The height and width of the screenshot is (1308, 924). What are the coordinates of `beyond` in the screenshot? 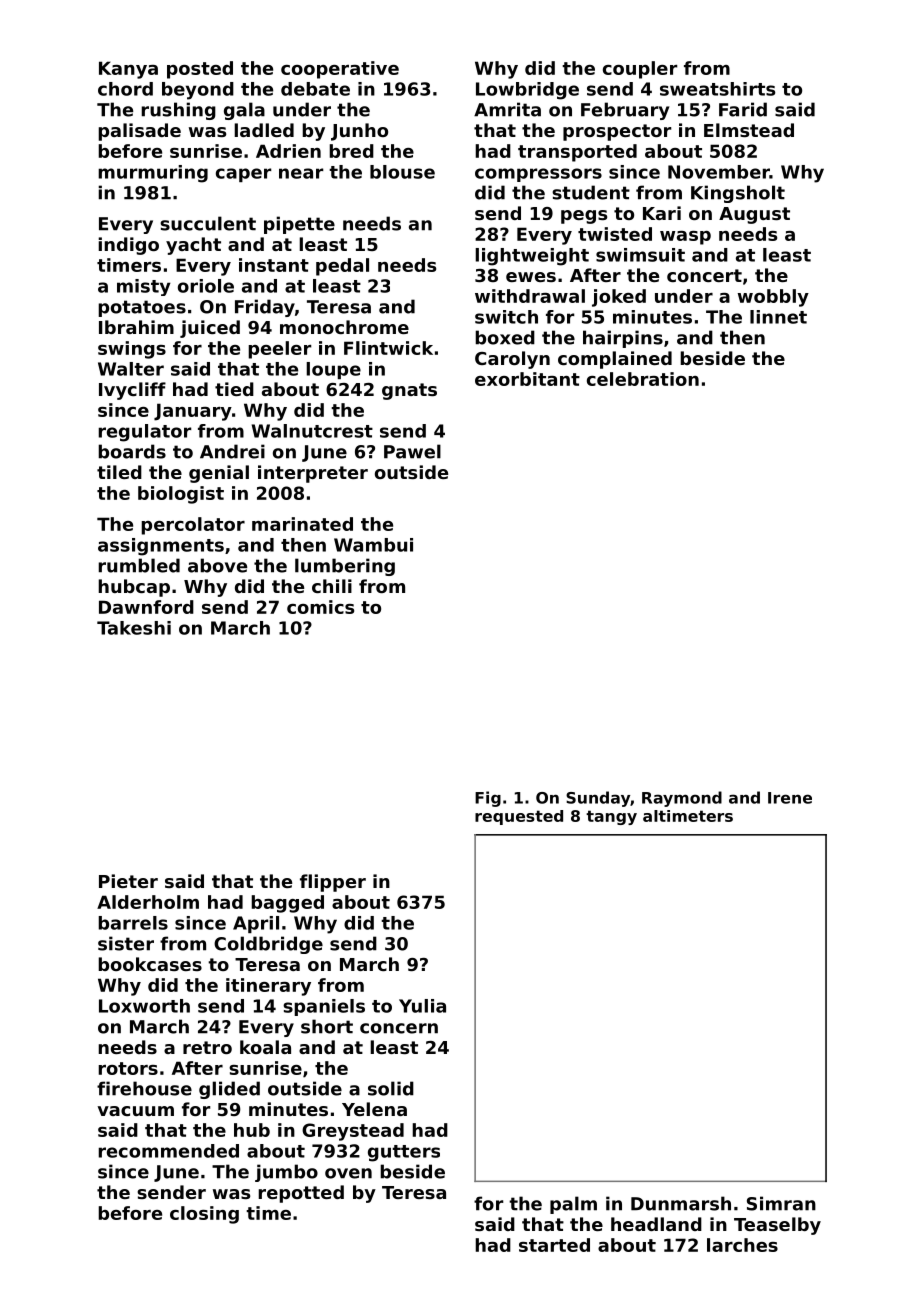 It's located at (198, 91).
